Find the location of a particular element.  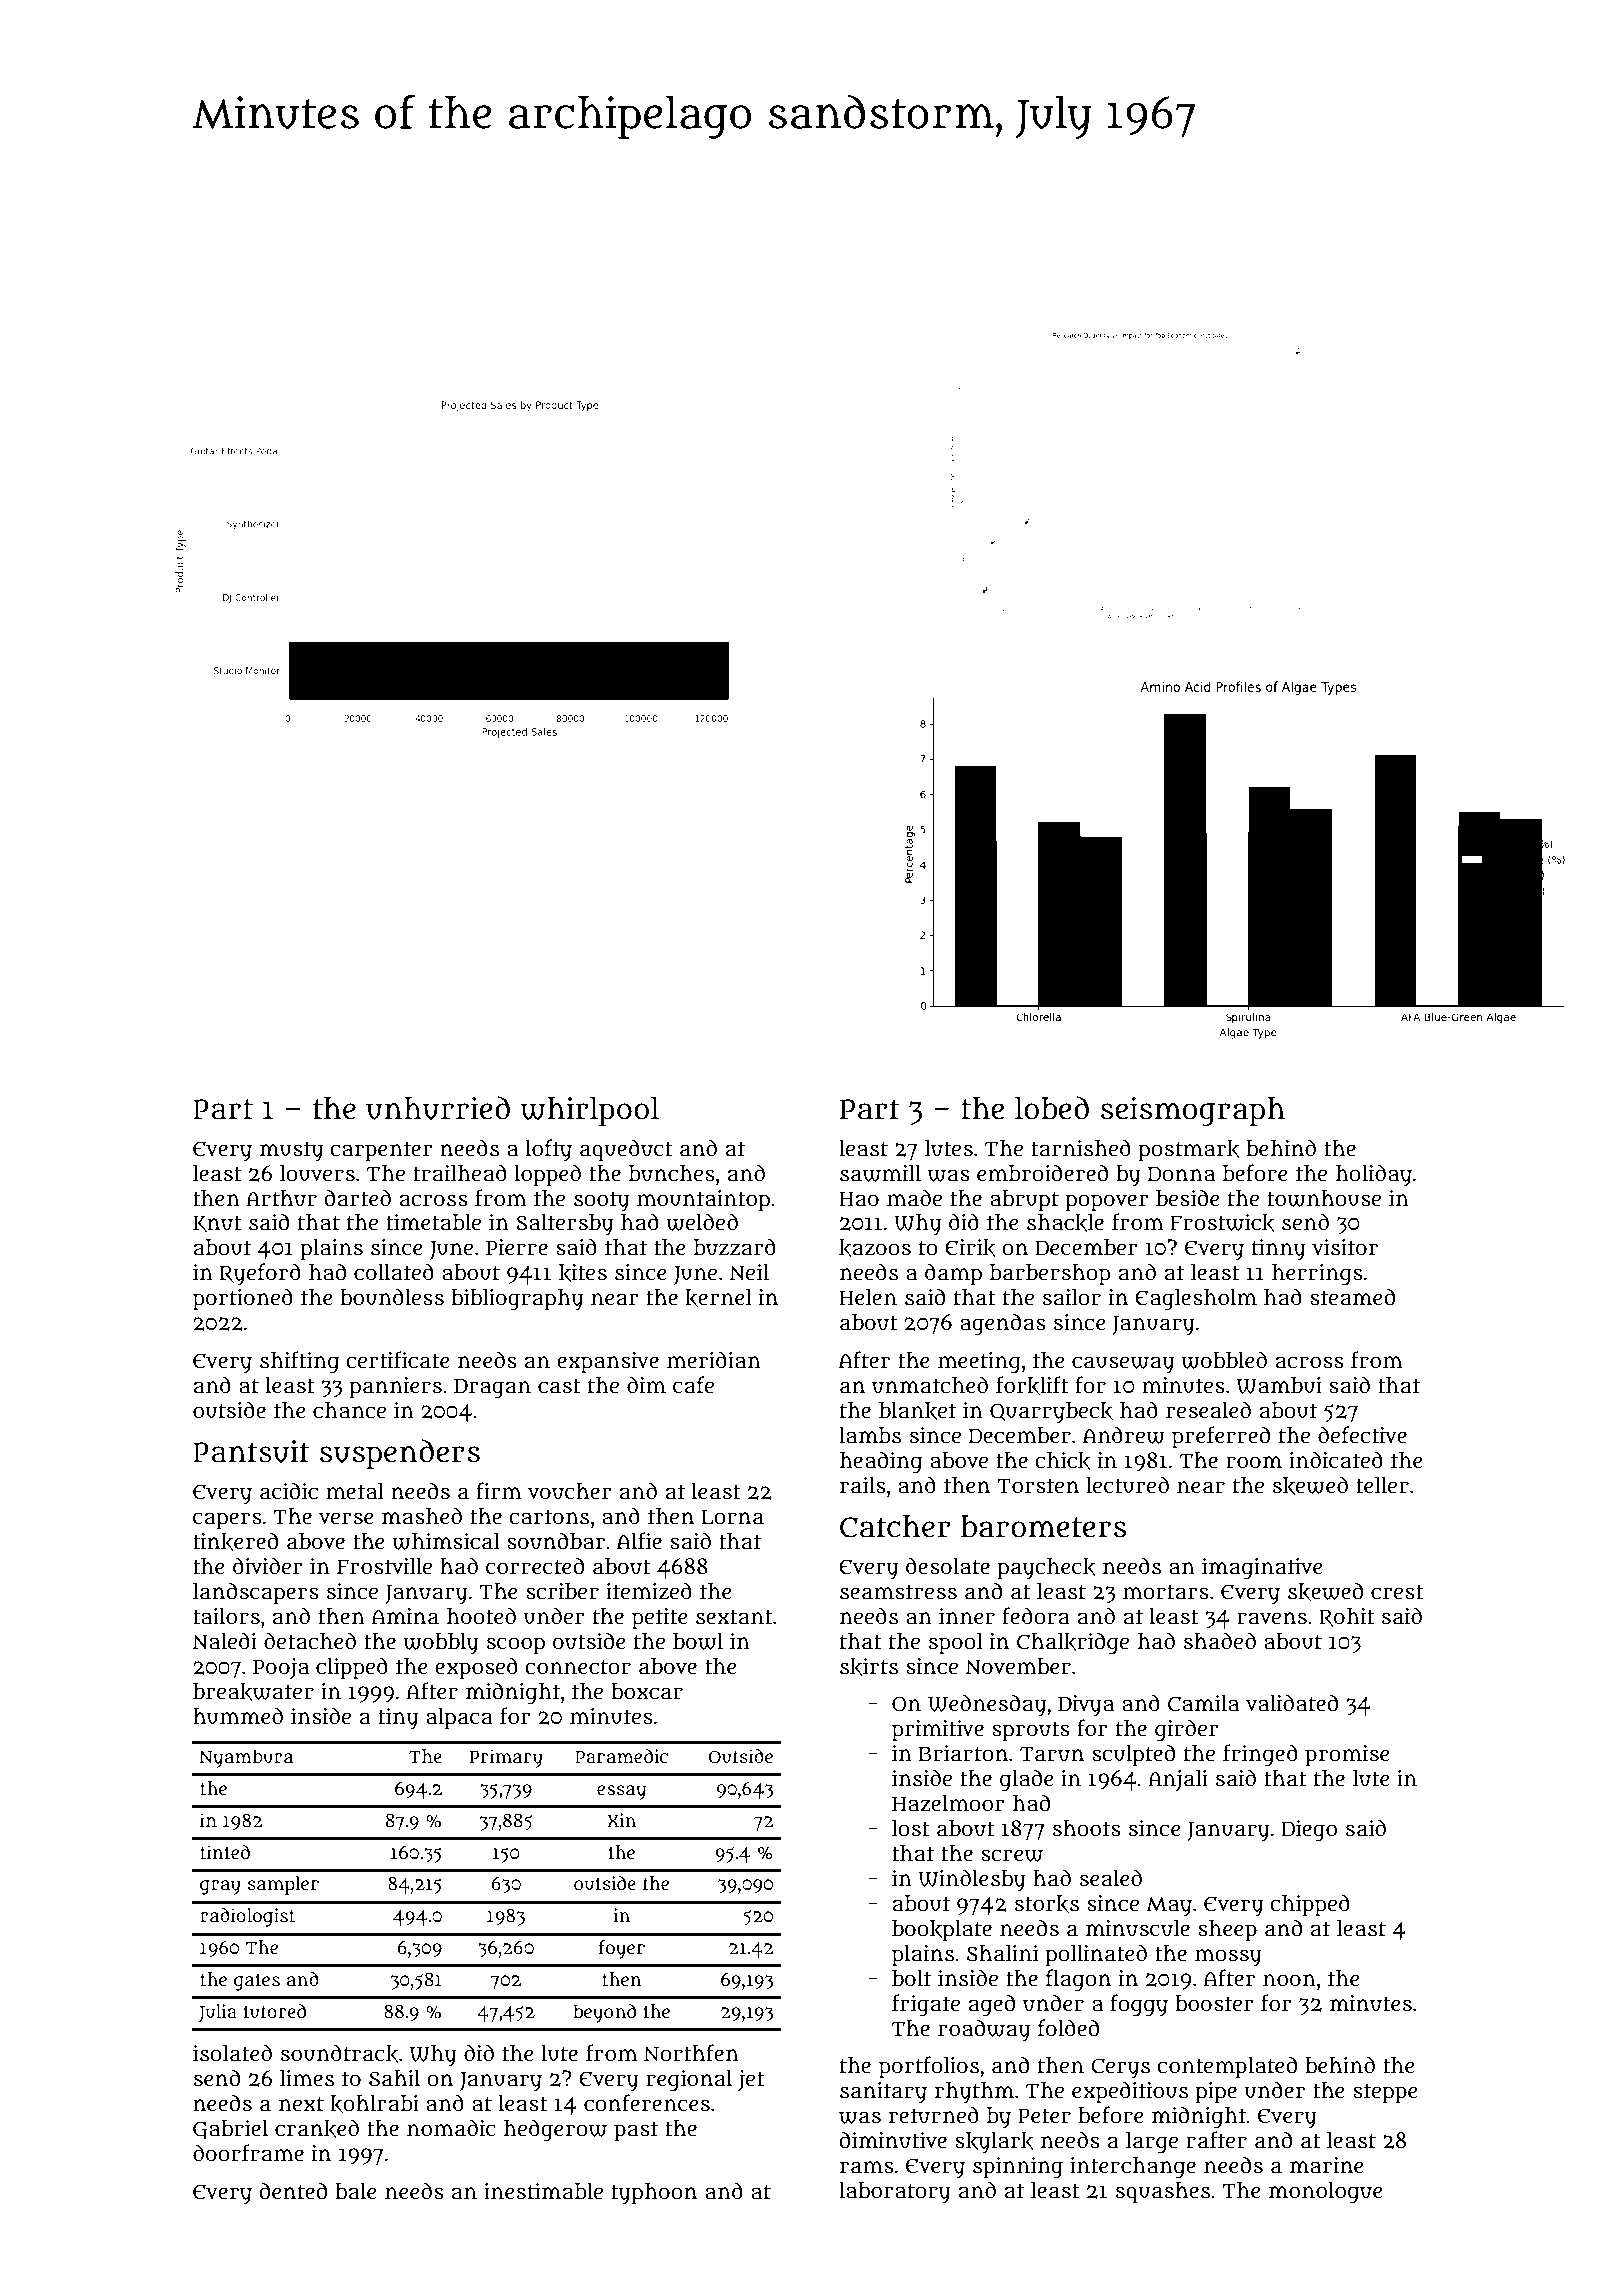

tailors is located at coordinates (226, 1616).
